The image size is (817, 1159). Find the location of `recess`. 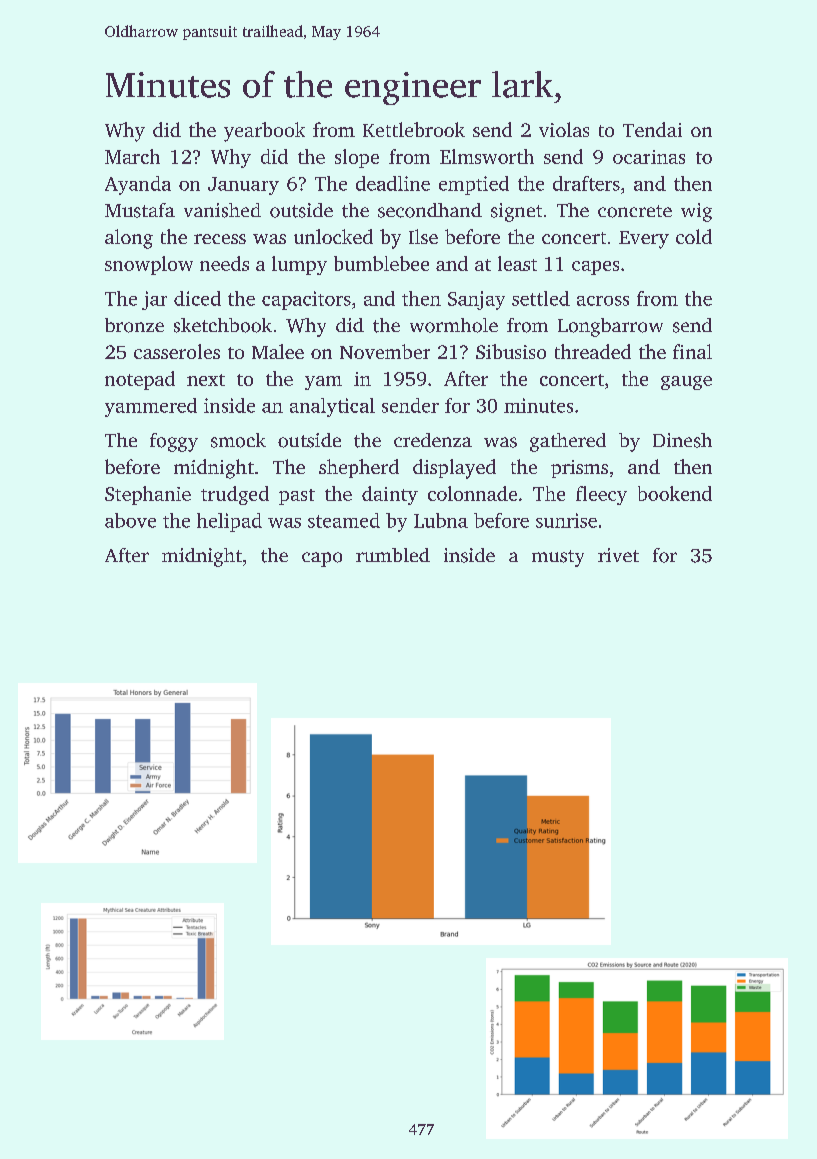

recess is located at coordinates (220, 239).
